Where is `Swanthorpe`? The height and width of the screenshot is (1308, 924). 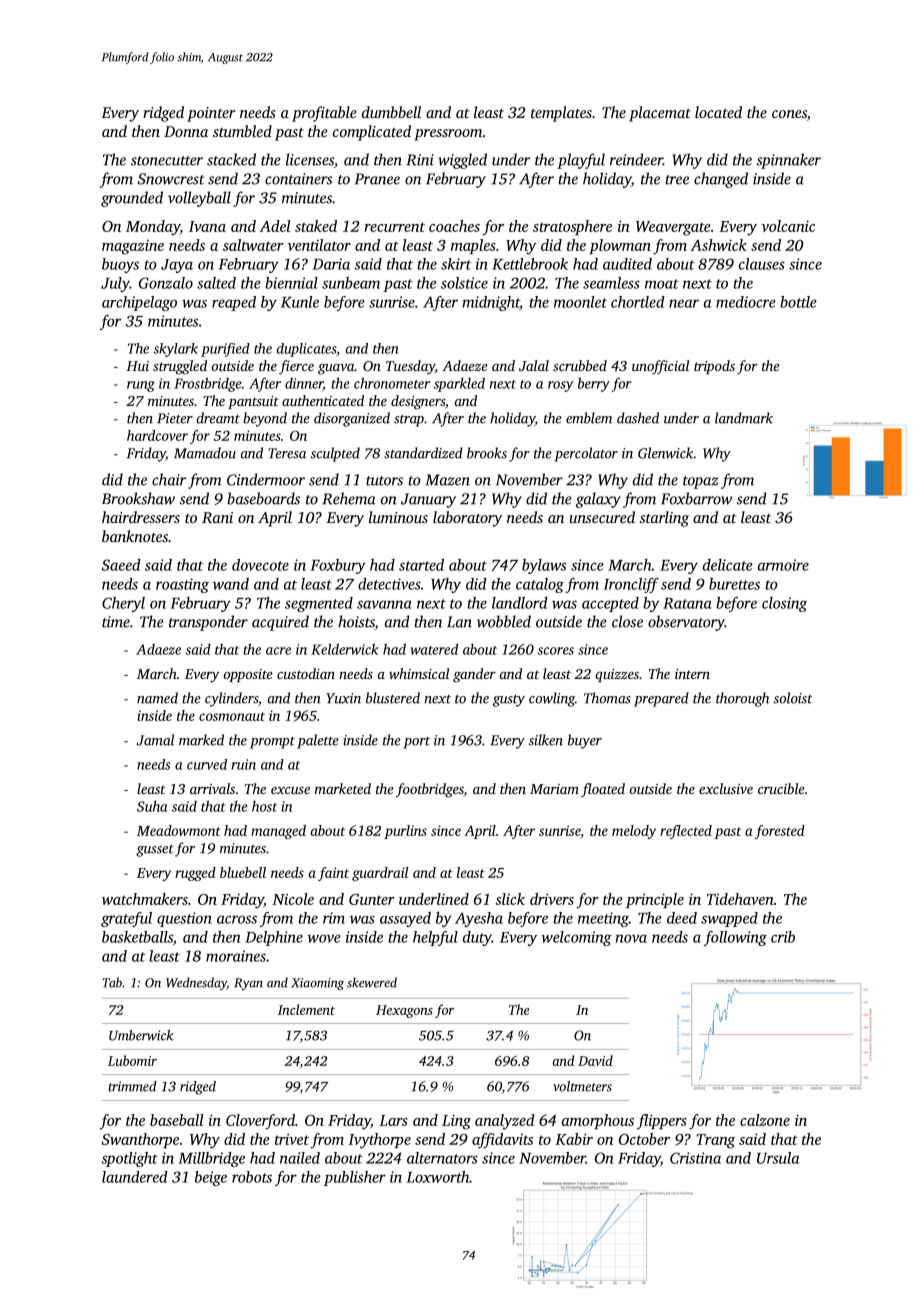 Swanthorpe is located at coordinates (140, 1140).
